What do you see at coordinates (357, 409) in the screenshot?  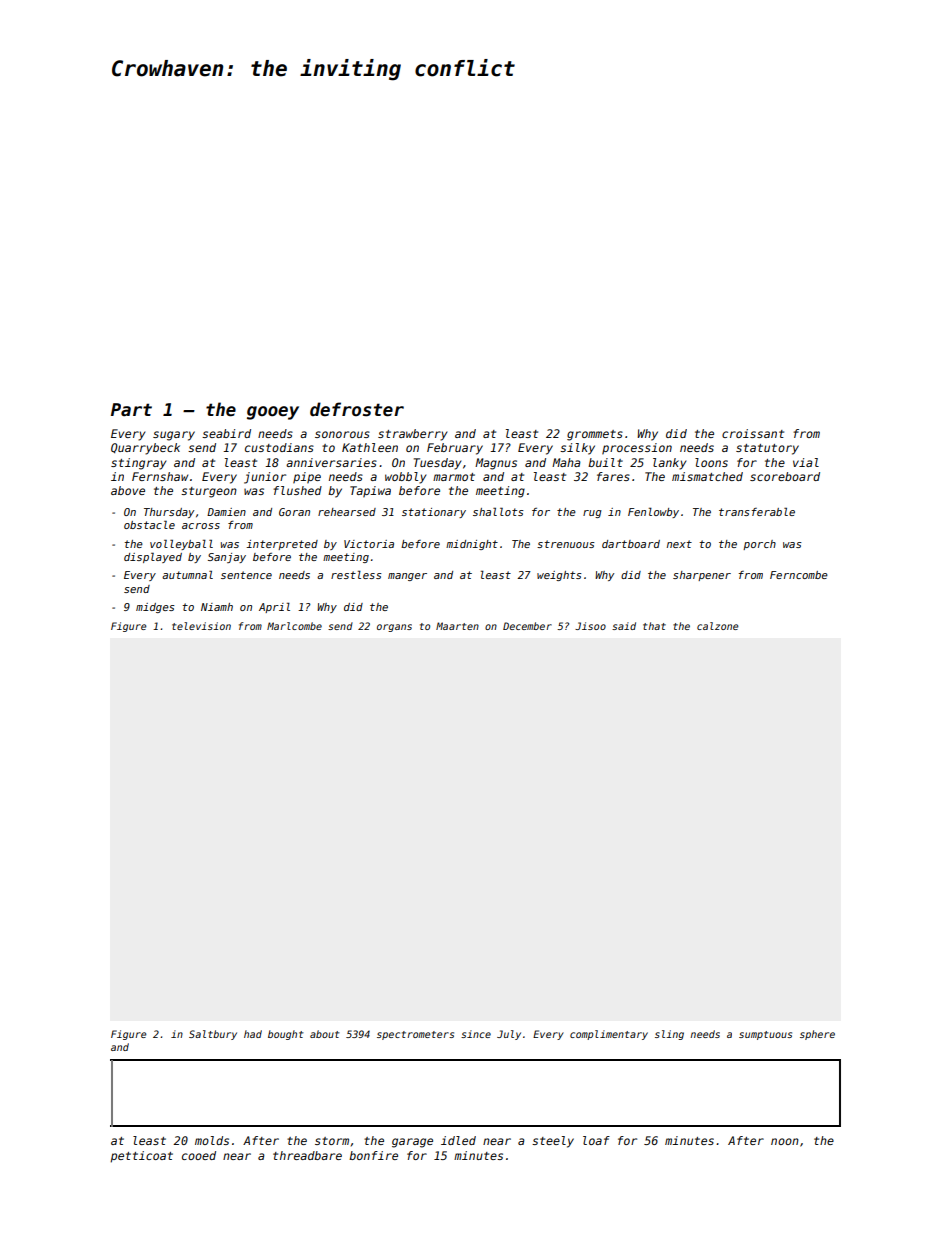 I see `defroster` at bounding box center [357, 409].
